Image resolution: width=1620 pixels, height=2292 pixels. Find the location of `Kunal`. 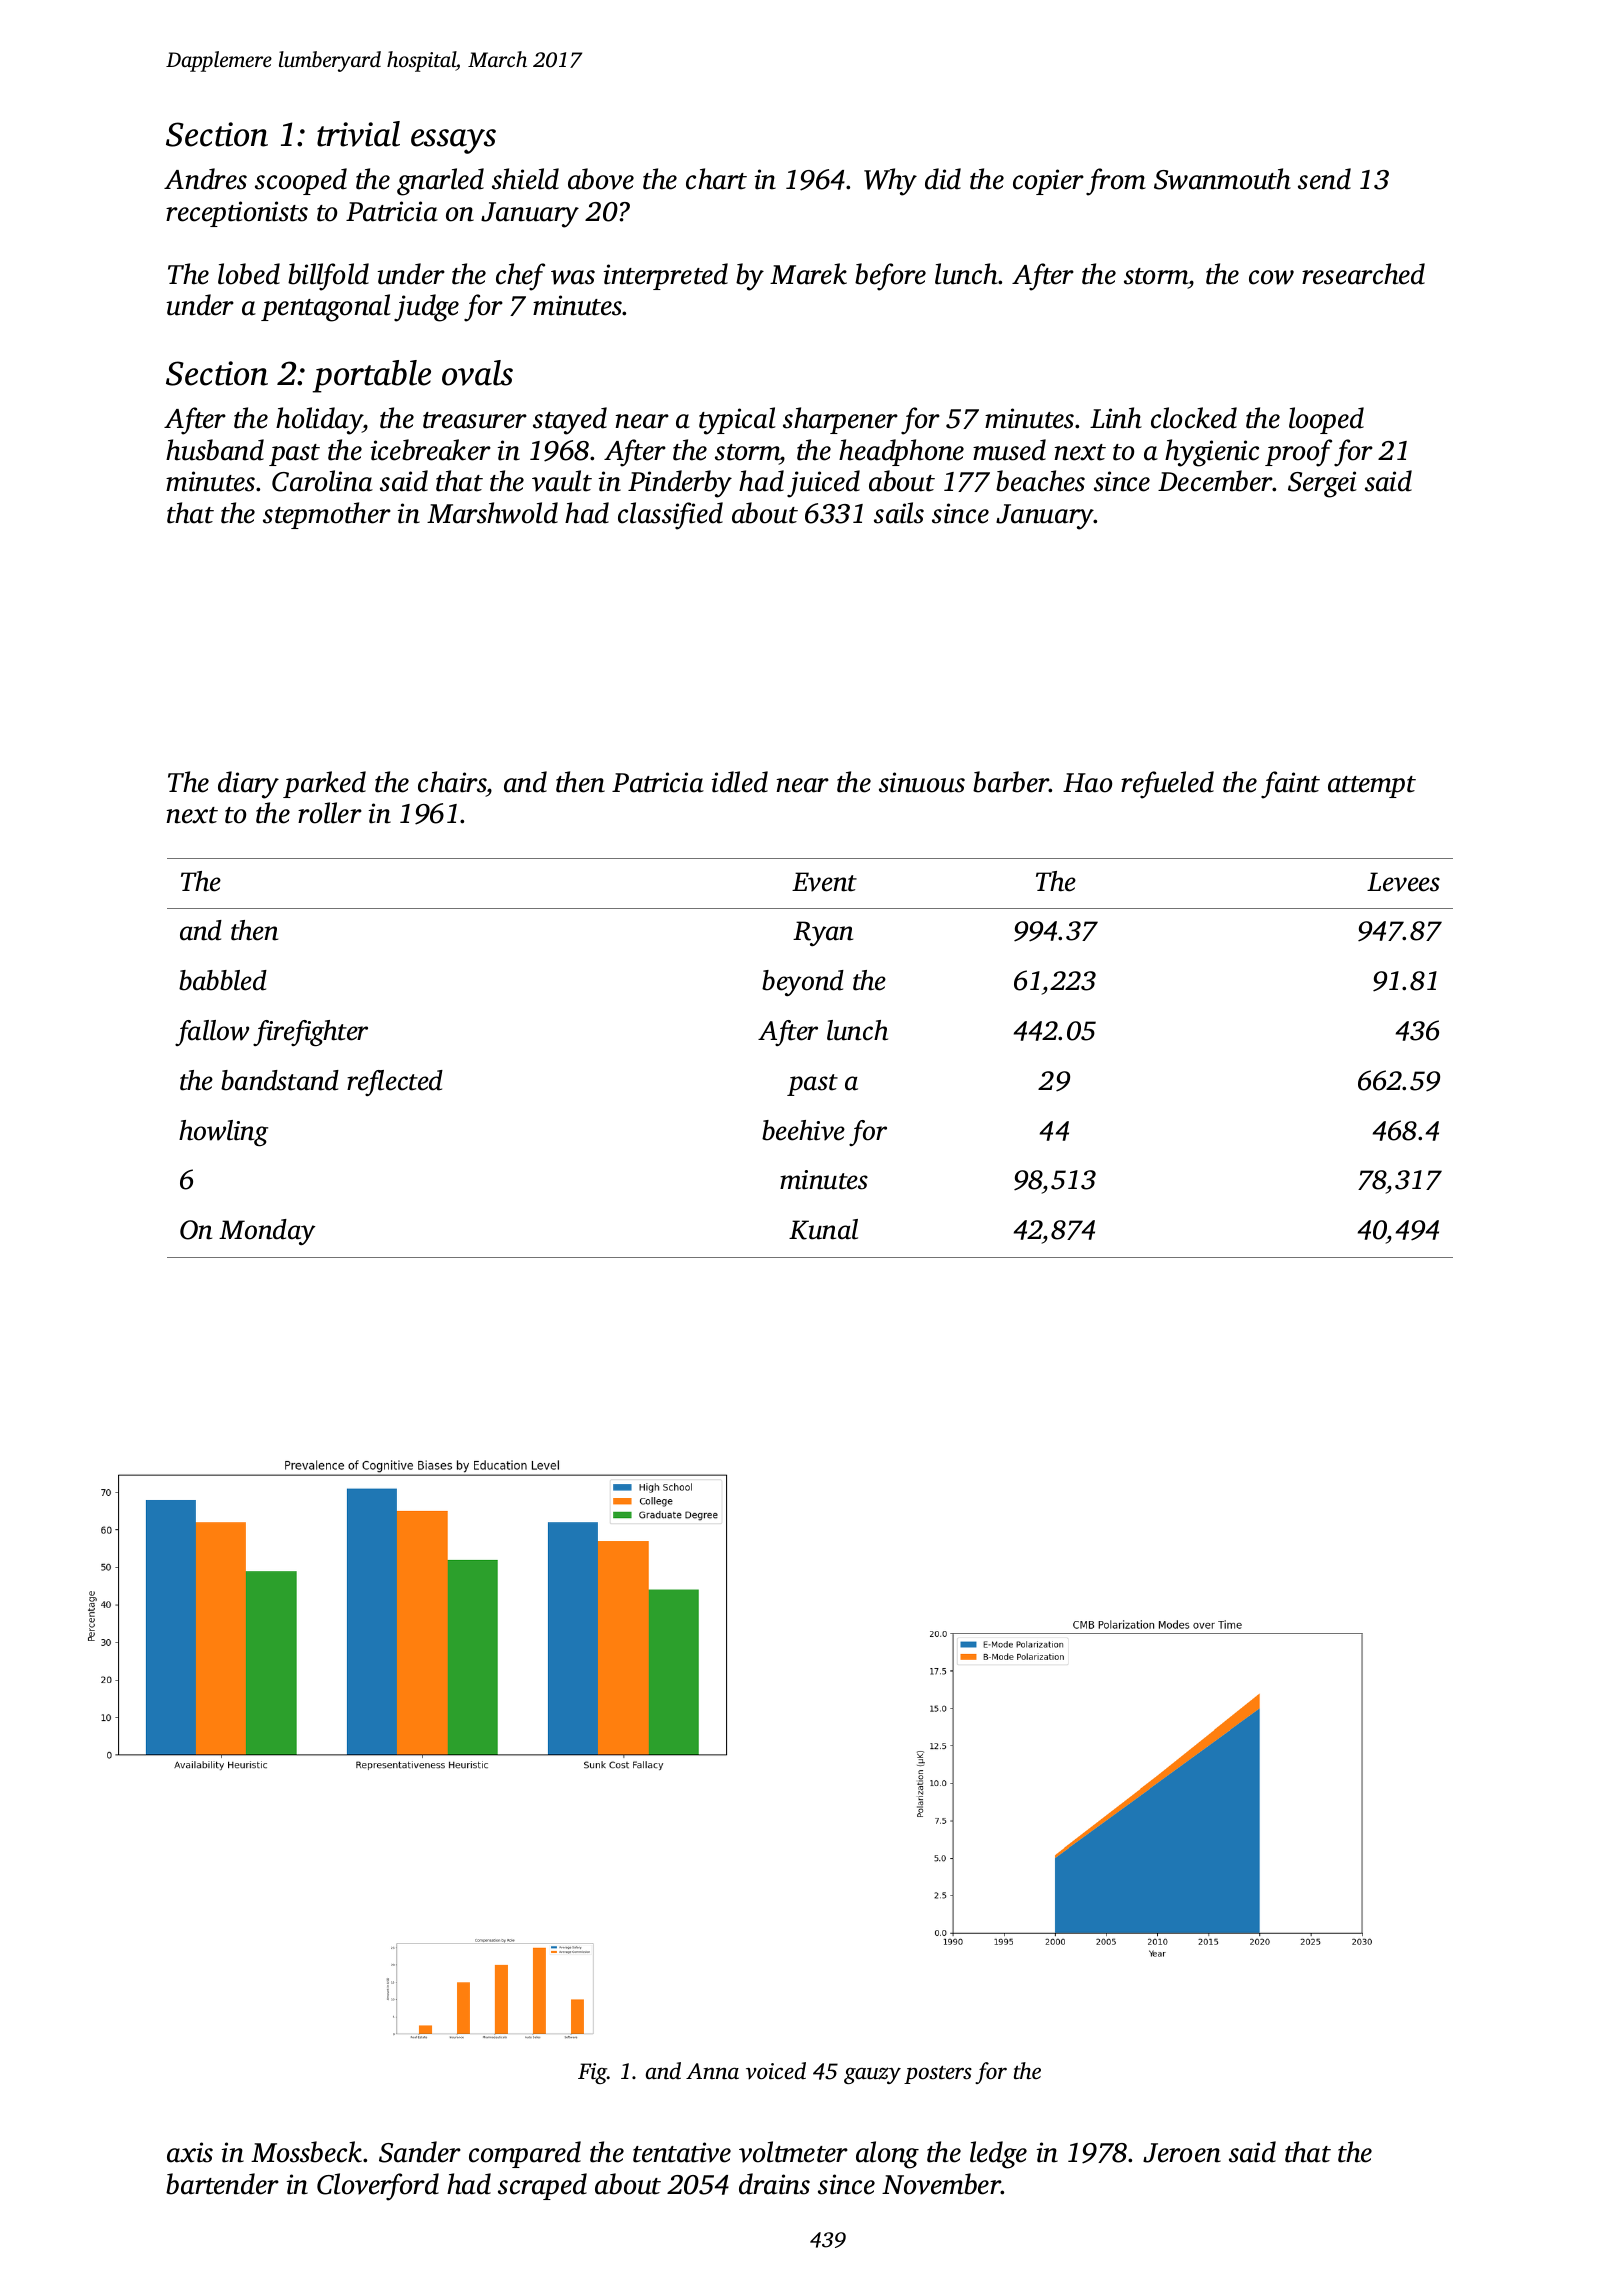

Kunal is located at coordinates (823, 1229).
